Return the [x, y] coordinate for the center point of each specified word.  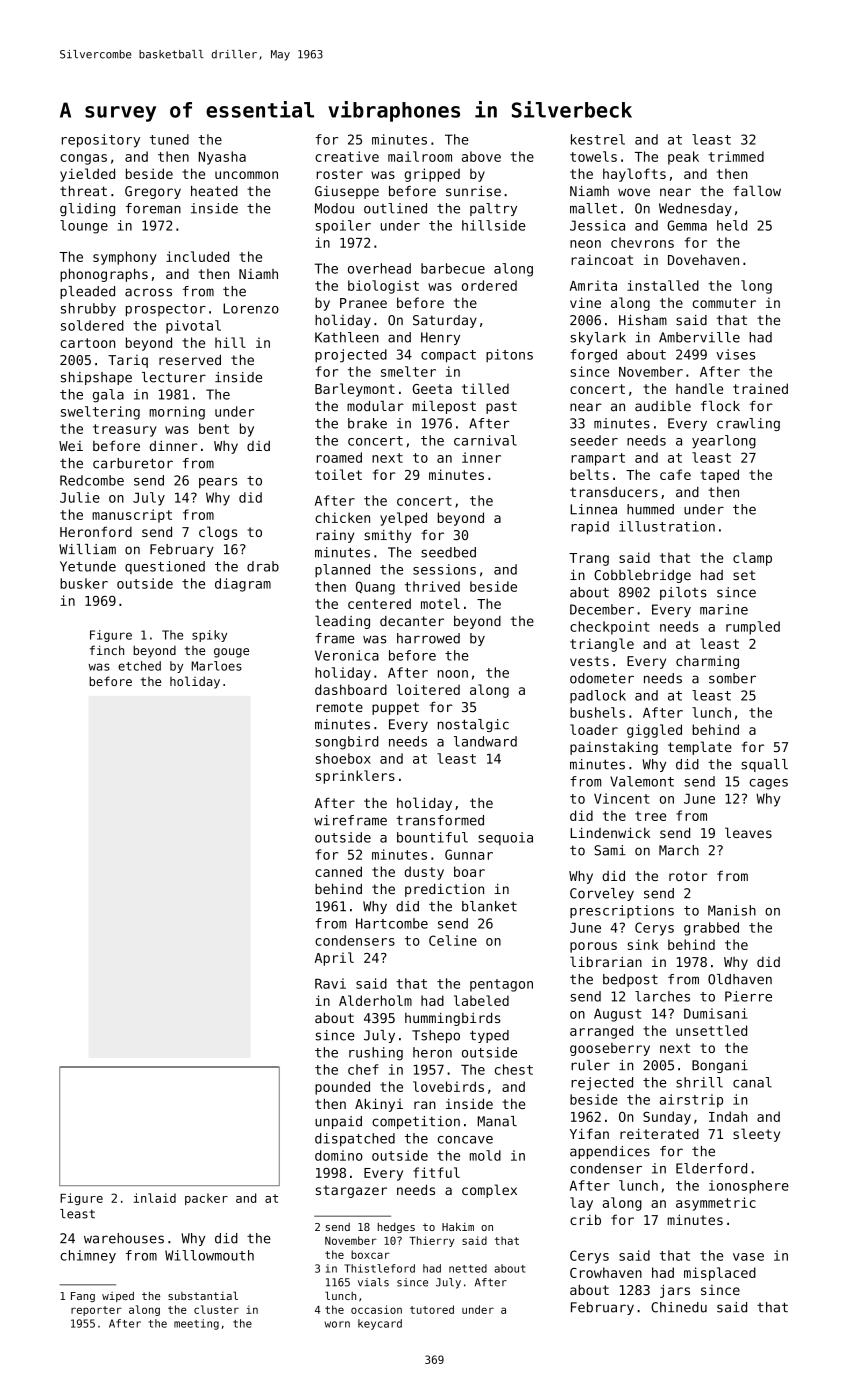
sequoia [505, 838]
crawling [748, 424]
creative [347, 156]
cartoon [87, 343]
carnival [485, 440]
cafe [675, 474]
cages [768, 784]
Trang [589, 559]
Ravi [330, 983]
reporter [96, 1311]
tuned [169, 139]
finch [107, 650]
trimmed [736, 156]
